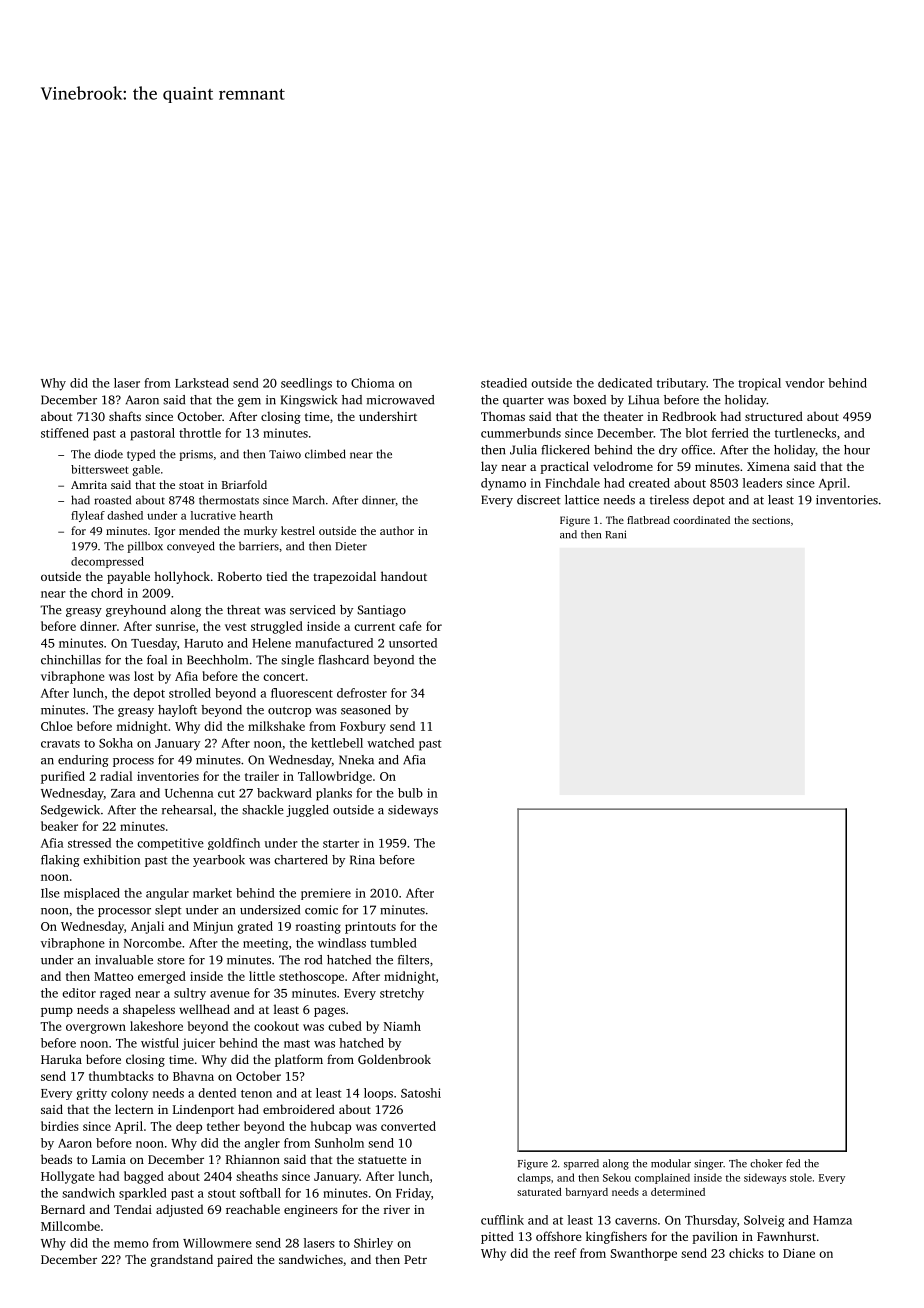 This image has height=1308, width=924. What do you see at coordinates (766, 1163) in the image?
I see `choker` at bounding box center [766, 1163].
